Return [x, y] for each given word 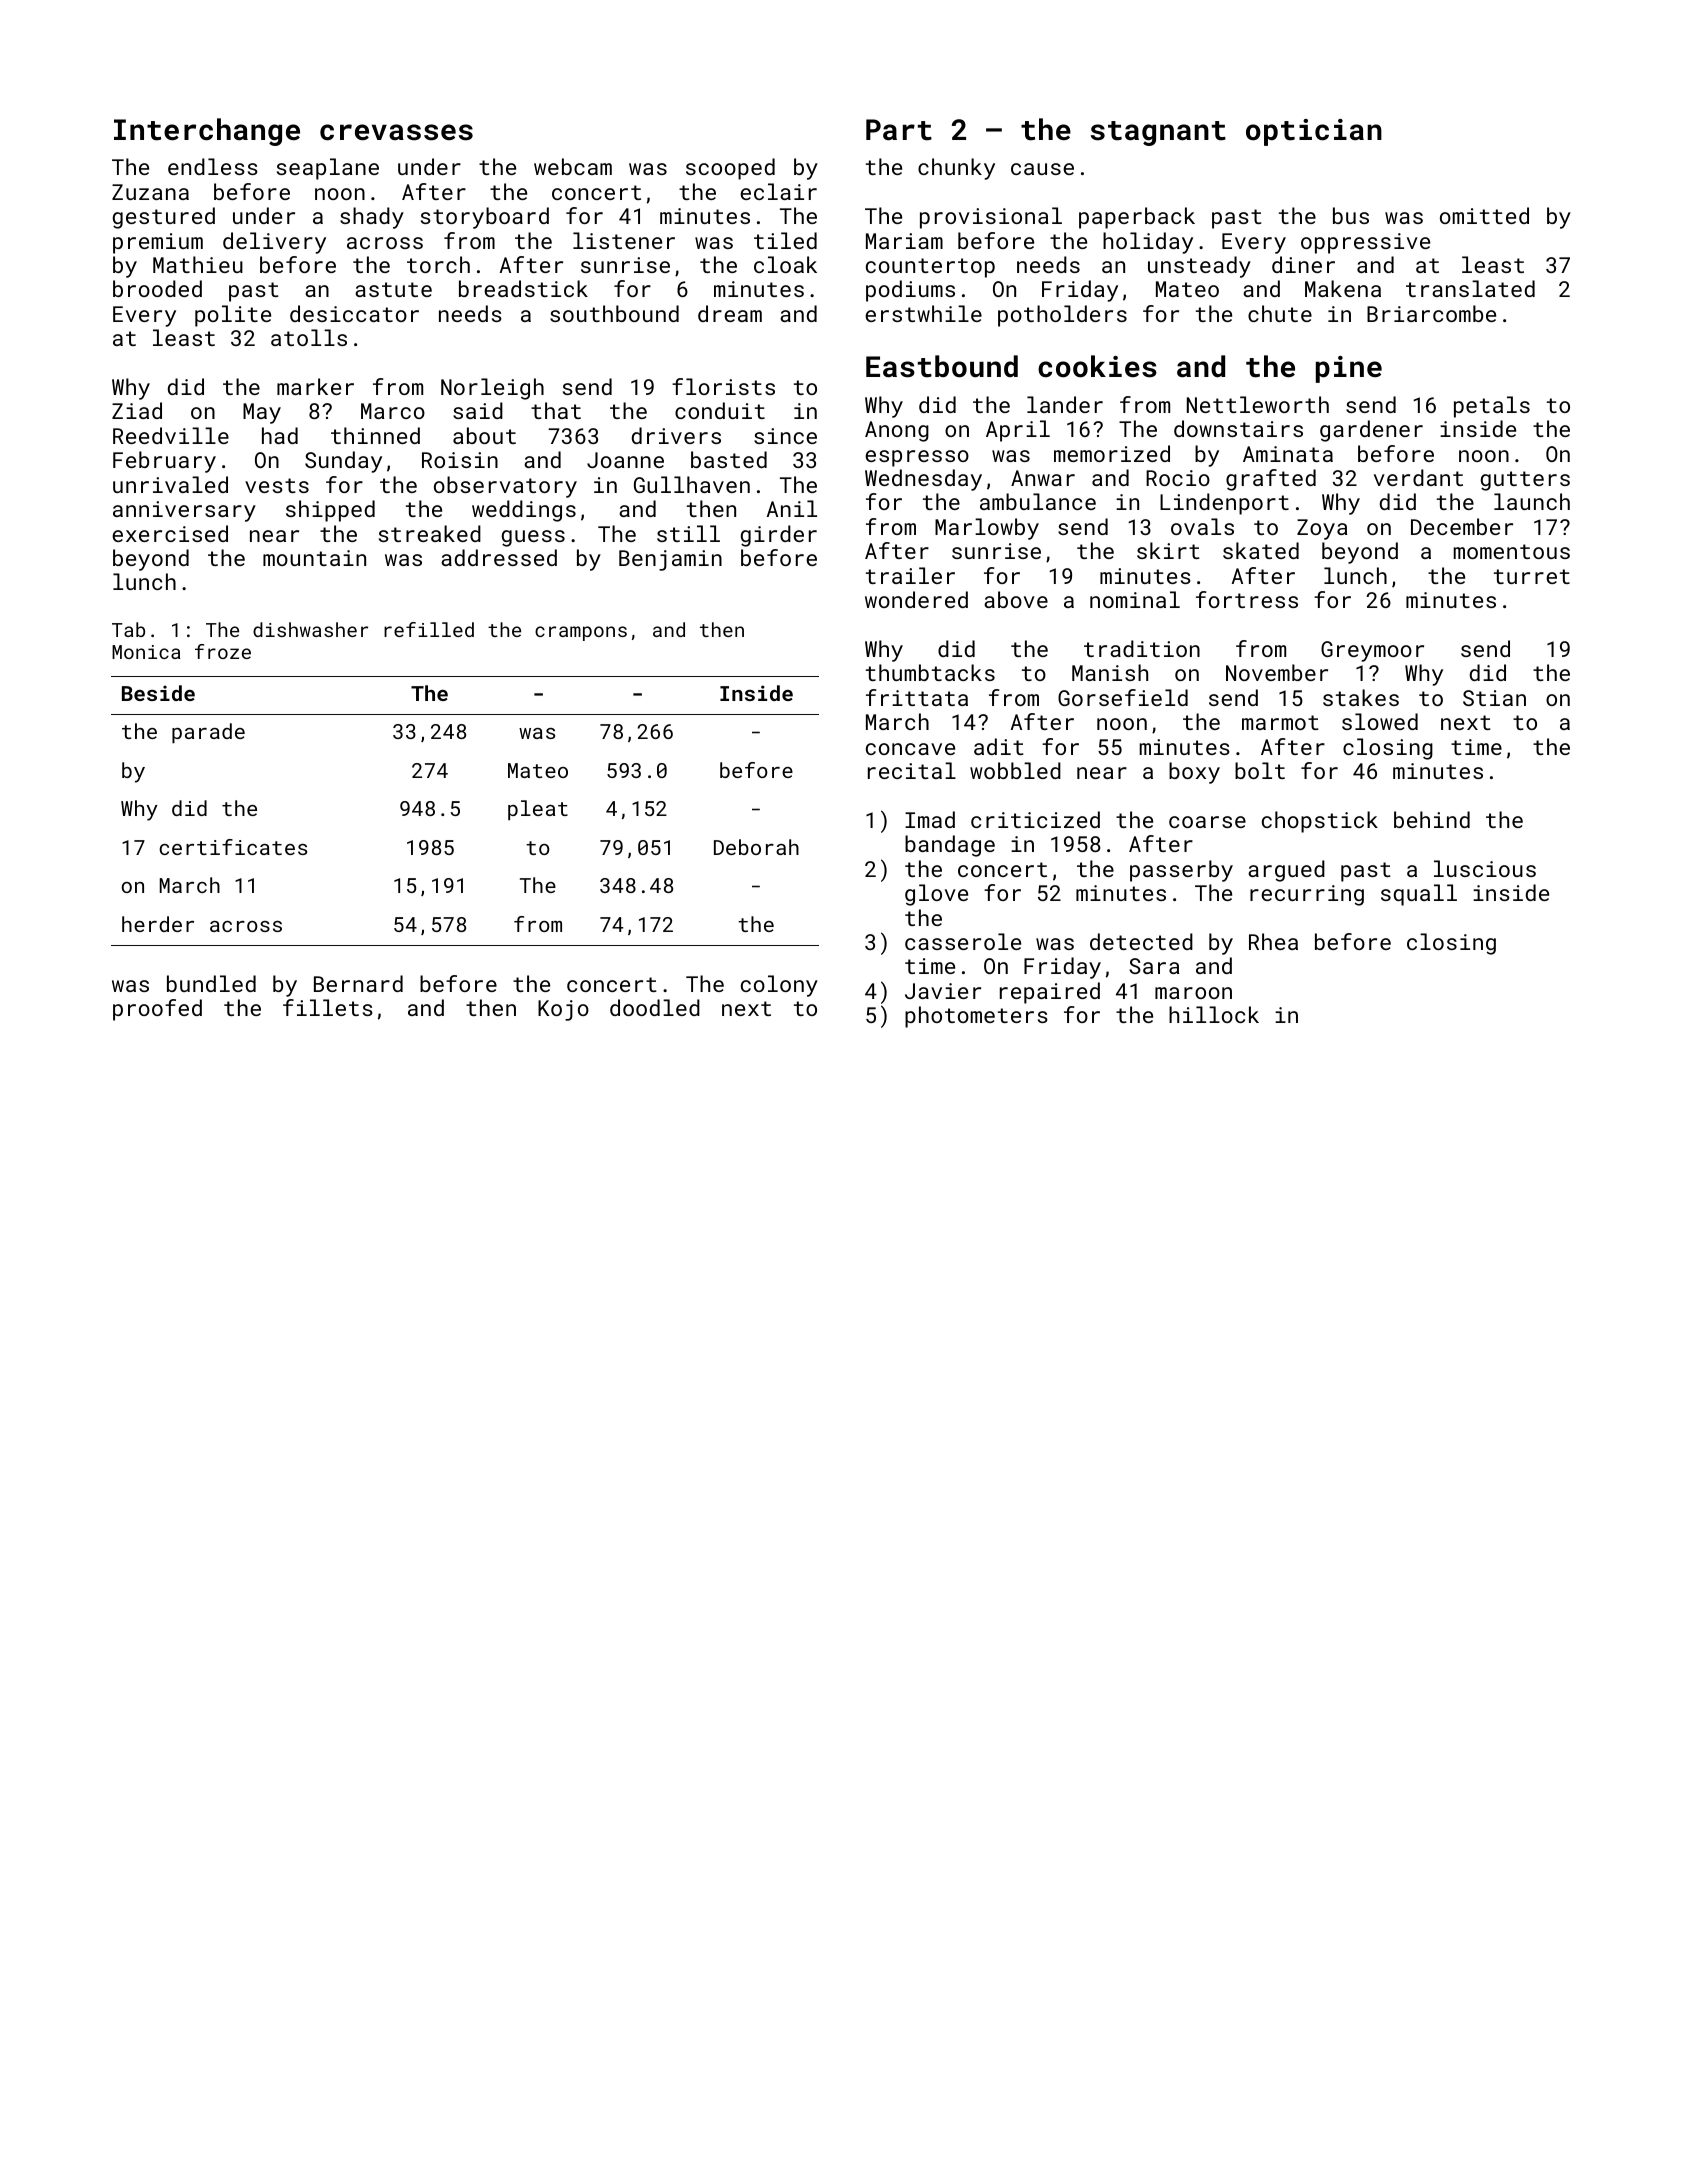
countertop [930, 268]
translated [1470, 288]
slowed [1380, 721]
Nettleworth [1258, 404]
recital [912, 770]
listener [624, 240]
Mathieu [198, 264]
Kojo [563, 1010]
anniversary [184, 511]
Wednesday [923, 480]
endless [213, 166]
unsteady [1199, 267]
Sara [1154, 966]
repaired [1050, 993]
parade [208, 733]
